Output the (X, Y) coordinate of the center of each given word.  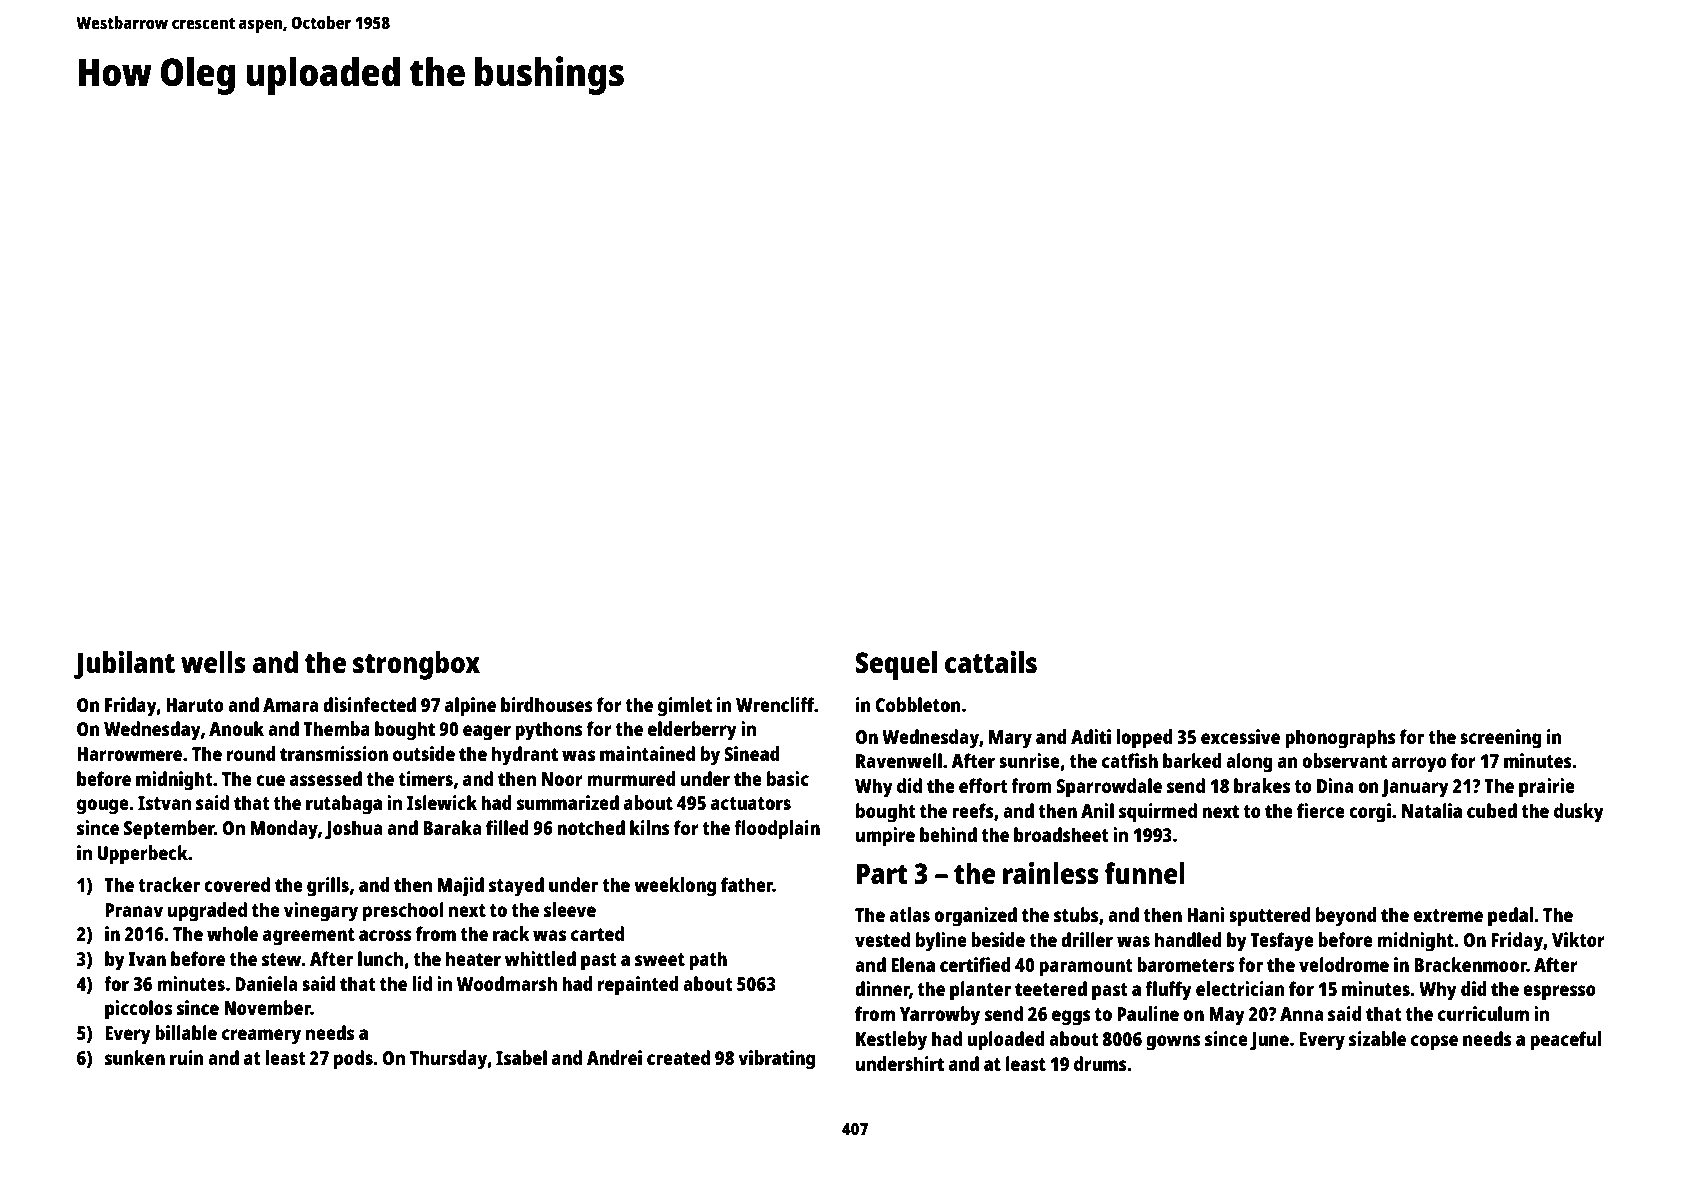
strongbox (416, 665)
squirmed (1158, 813)
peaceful (1565, 1041)
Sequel (896, 665)
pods (353, 1060)
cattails (991, 662)
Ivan (147, 959)
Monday (284, 830)
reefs (973, 810)
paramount (1086, 968)
